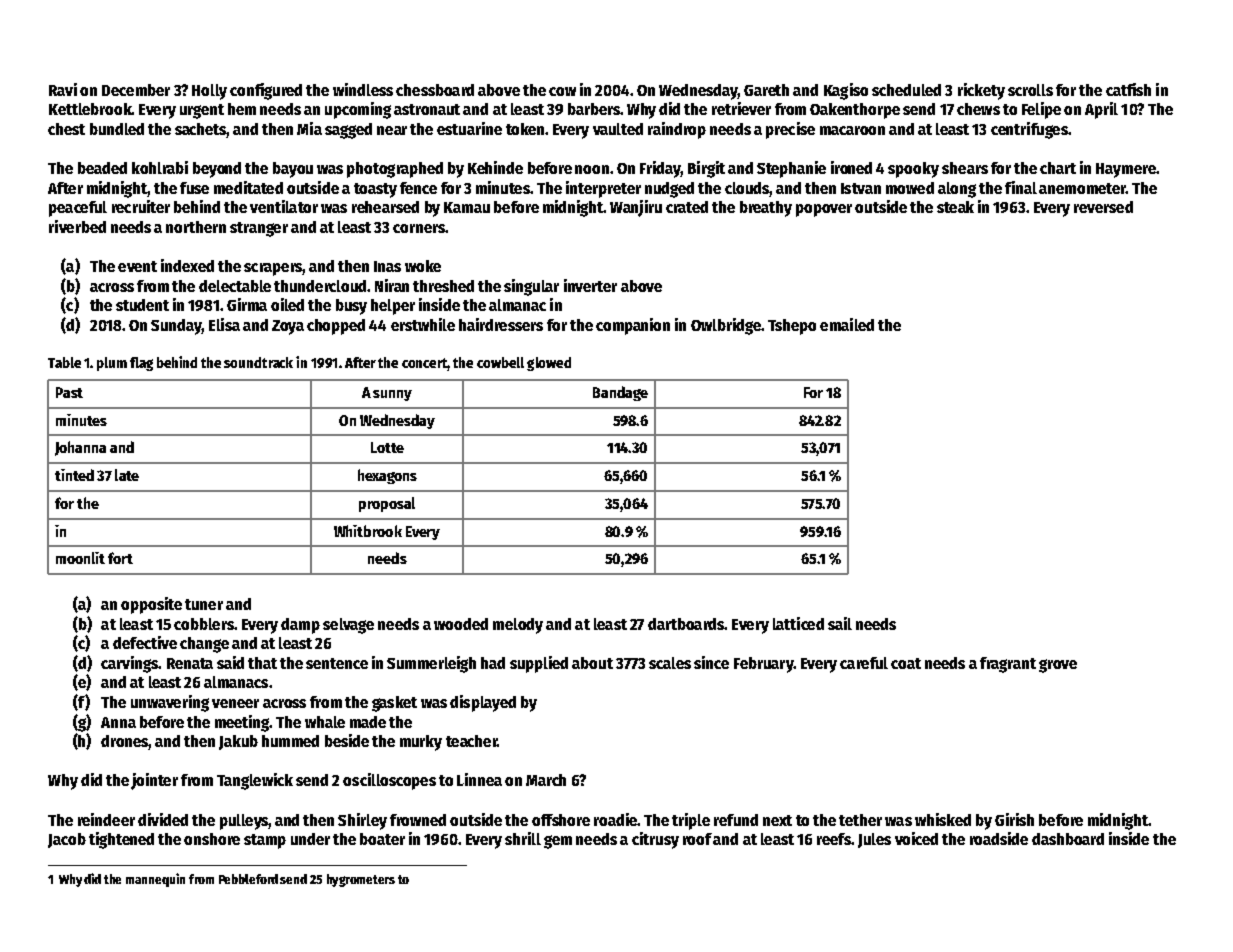 The height and width of the document is (952, 1233). What do you see at coordinates (1021, 187) in the document?
I see `final` at bounding box center [1021, 187].
